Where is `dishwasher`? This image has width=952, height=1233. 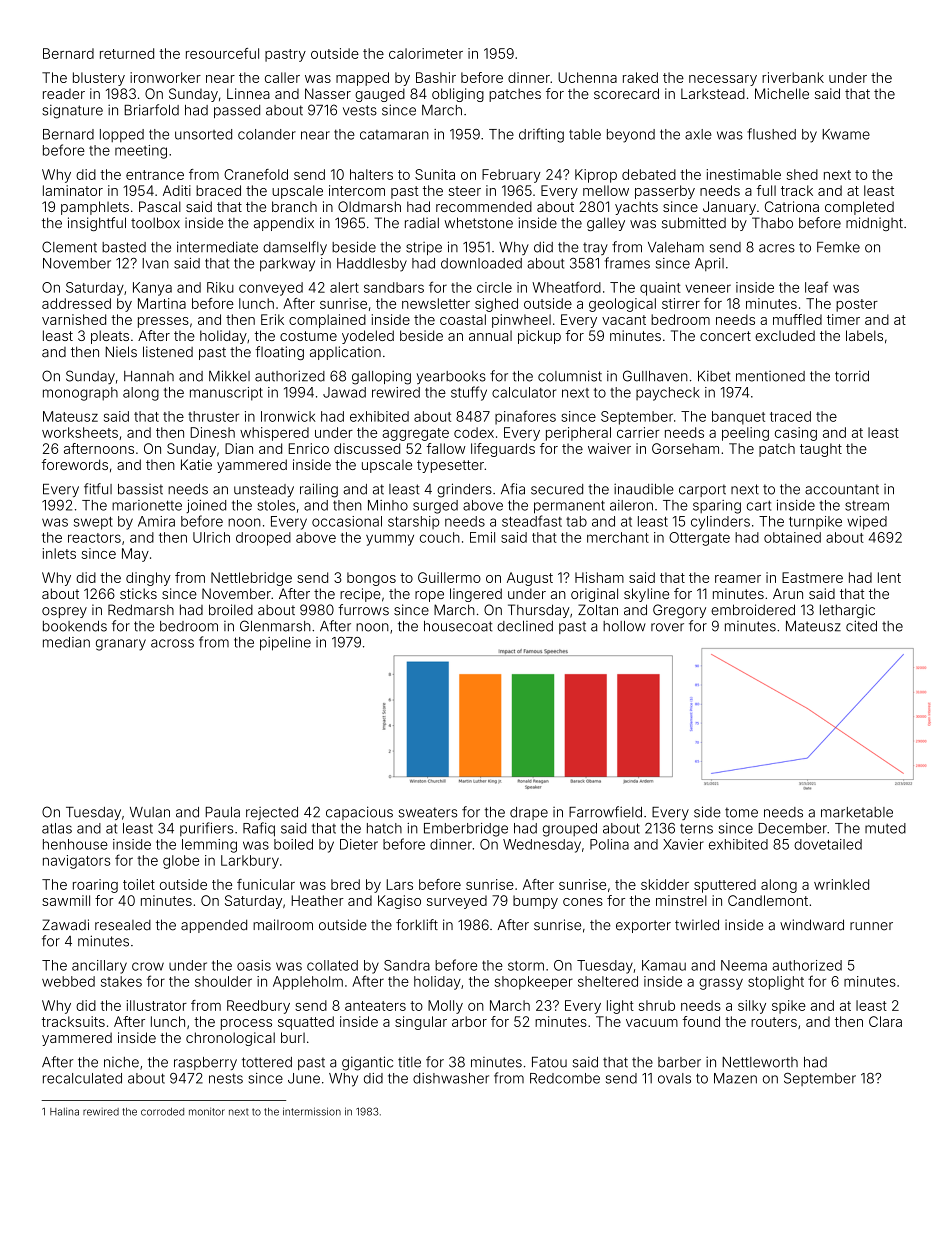 dishwasher is located at coordinates (451, 1078).
